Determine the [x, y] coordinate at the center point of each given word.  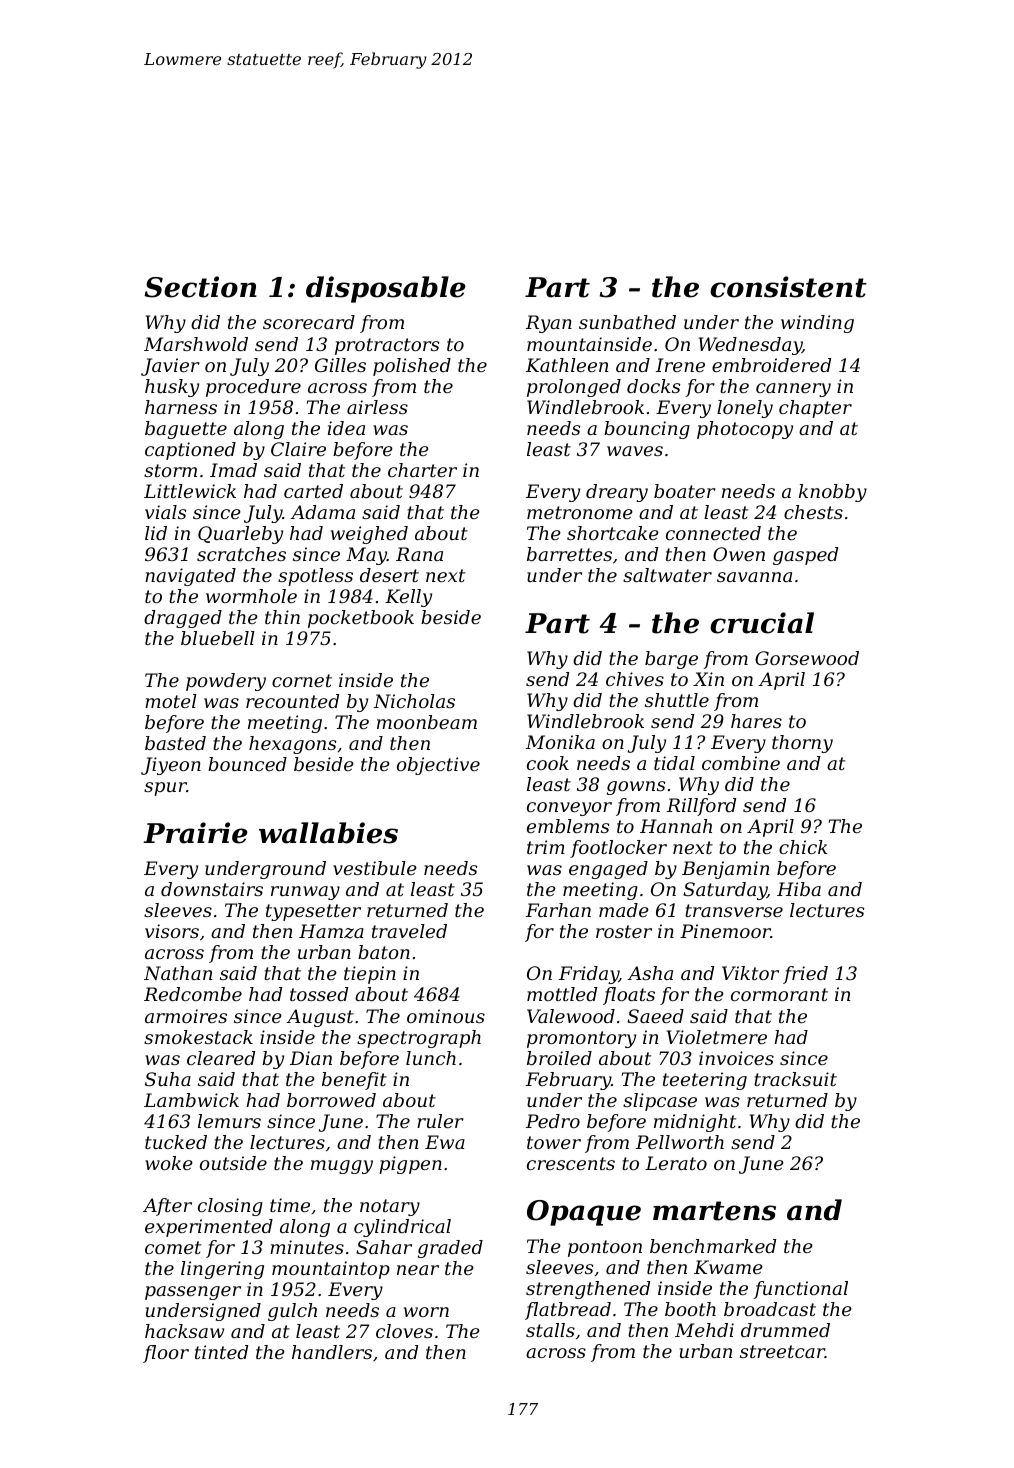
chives [635, 679]
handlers [332, 1352]
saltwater [667, 575]
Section [200, 287]
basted [175, 743]
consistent [788, 287]
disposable [386, 289]
